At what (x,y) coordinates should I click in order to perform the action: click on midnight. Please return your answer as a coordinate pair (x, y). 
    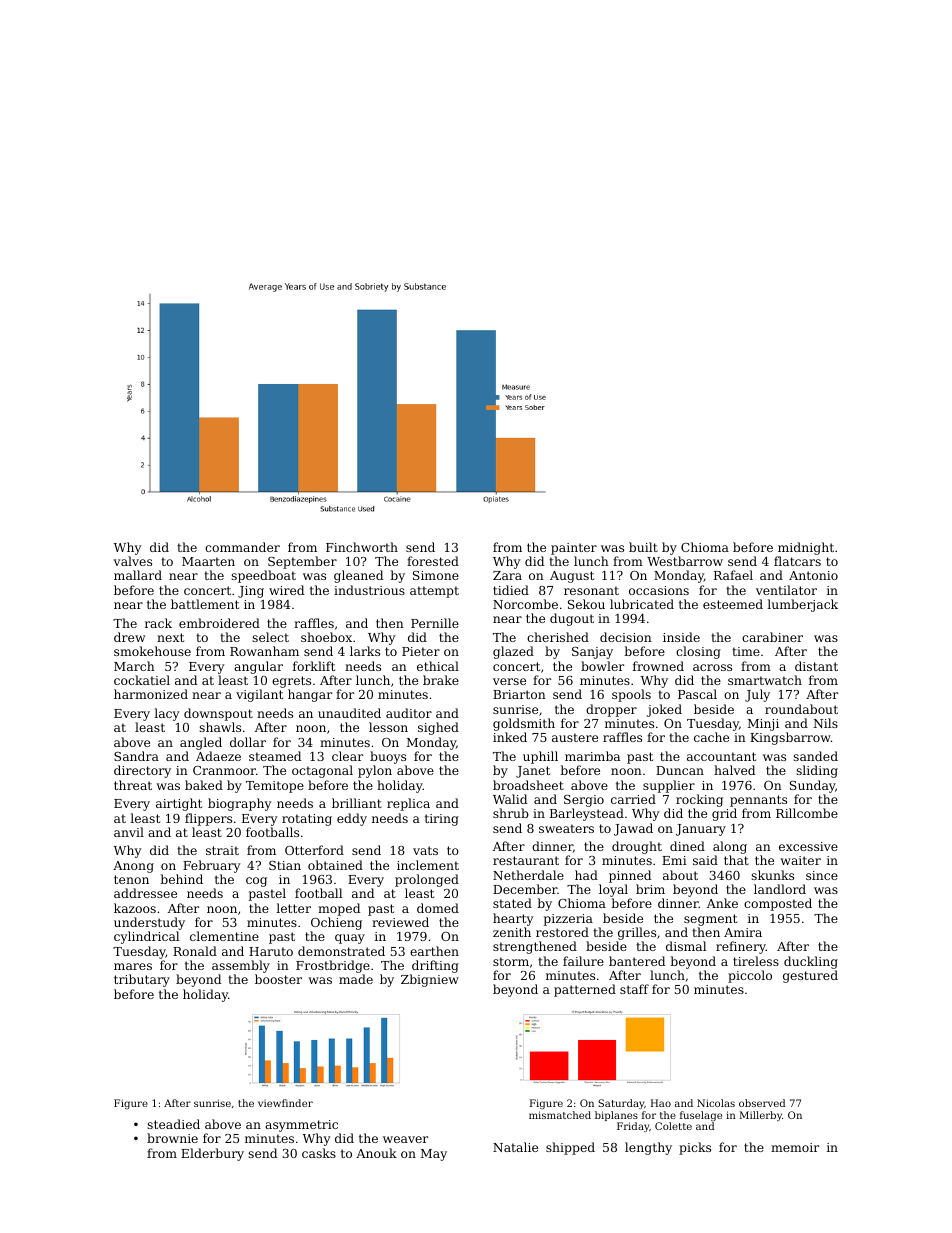
    Looking at the image, I should click on (806, 548).
